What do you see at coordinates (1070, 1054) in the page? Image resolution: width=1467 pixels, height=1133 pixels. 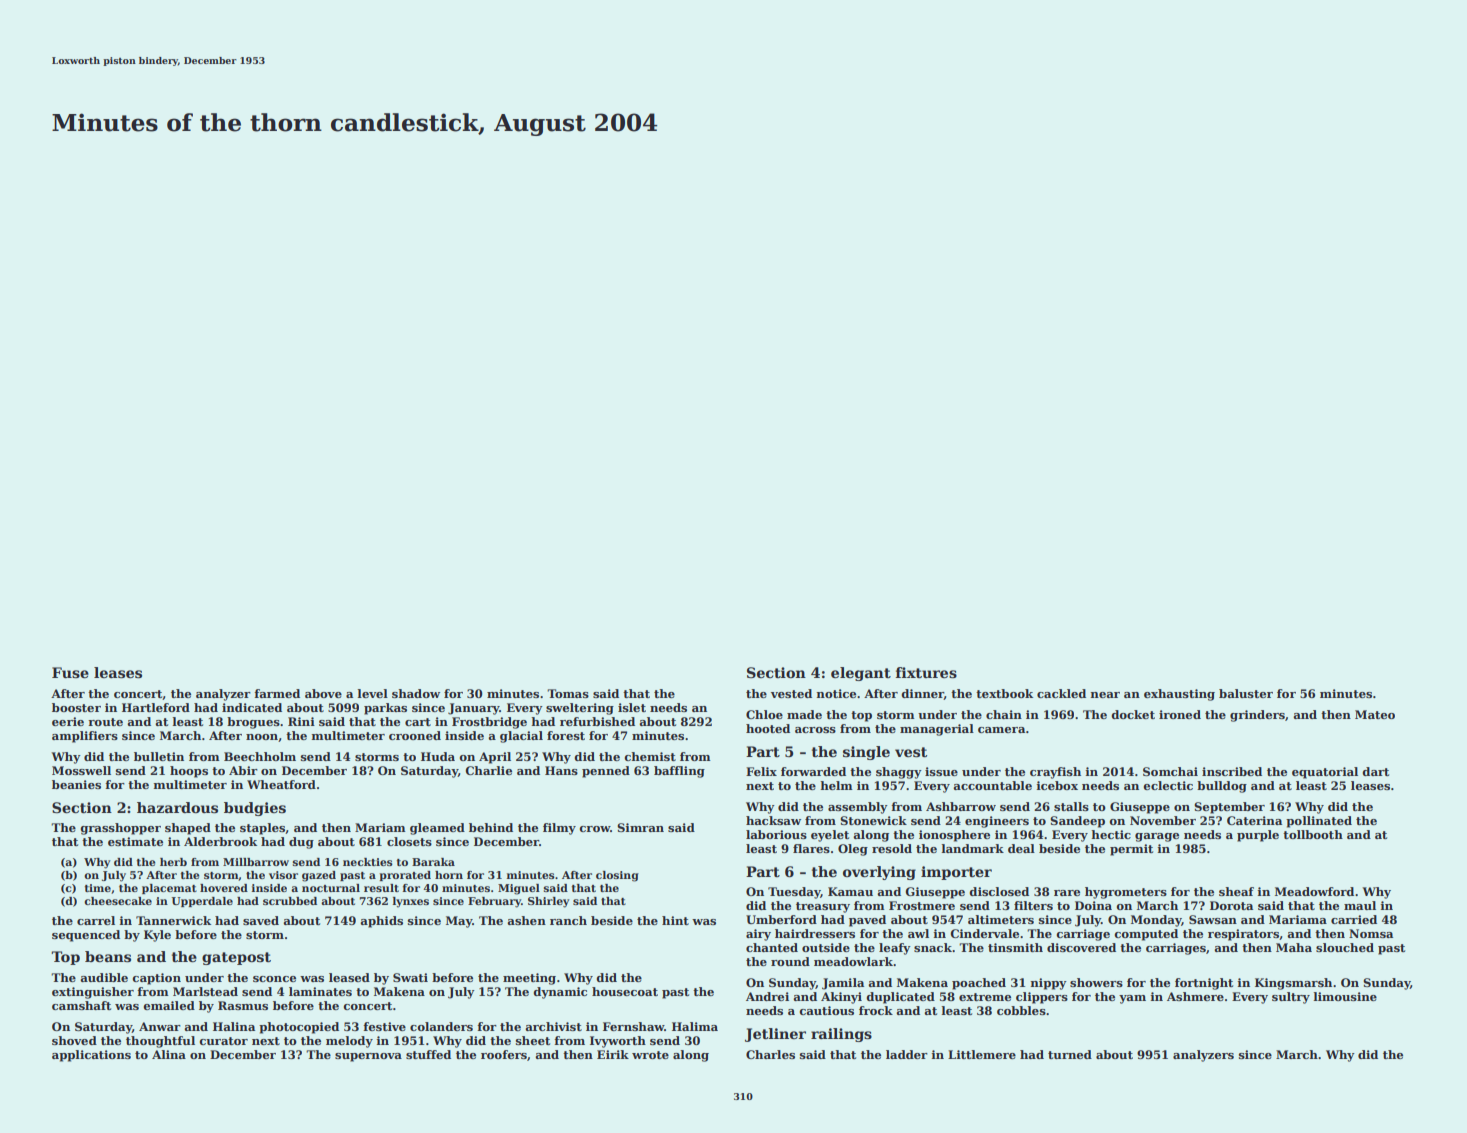 I see `turned` at bounding box center [1070, 1054].
